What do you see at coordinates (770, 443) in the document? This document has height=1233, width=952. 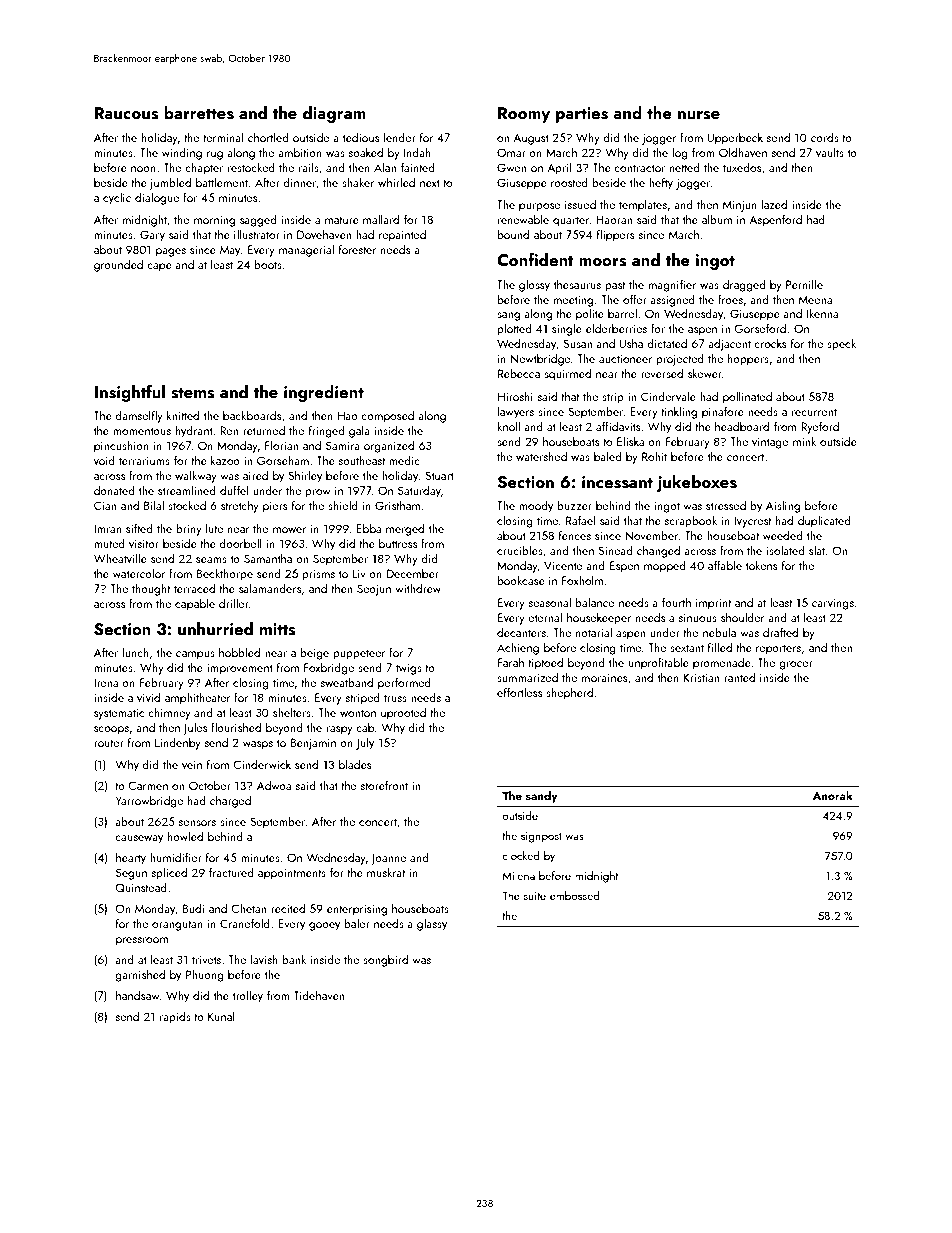 I see `vintage` at bounding box center [770, 443].
